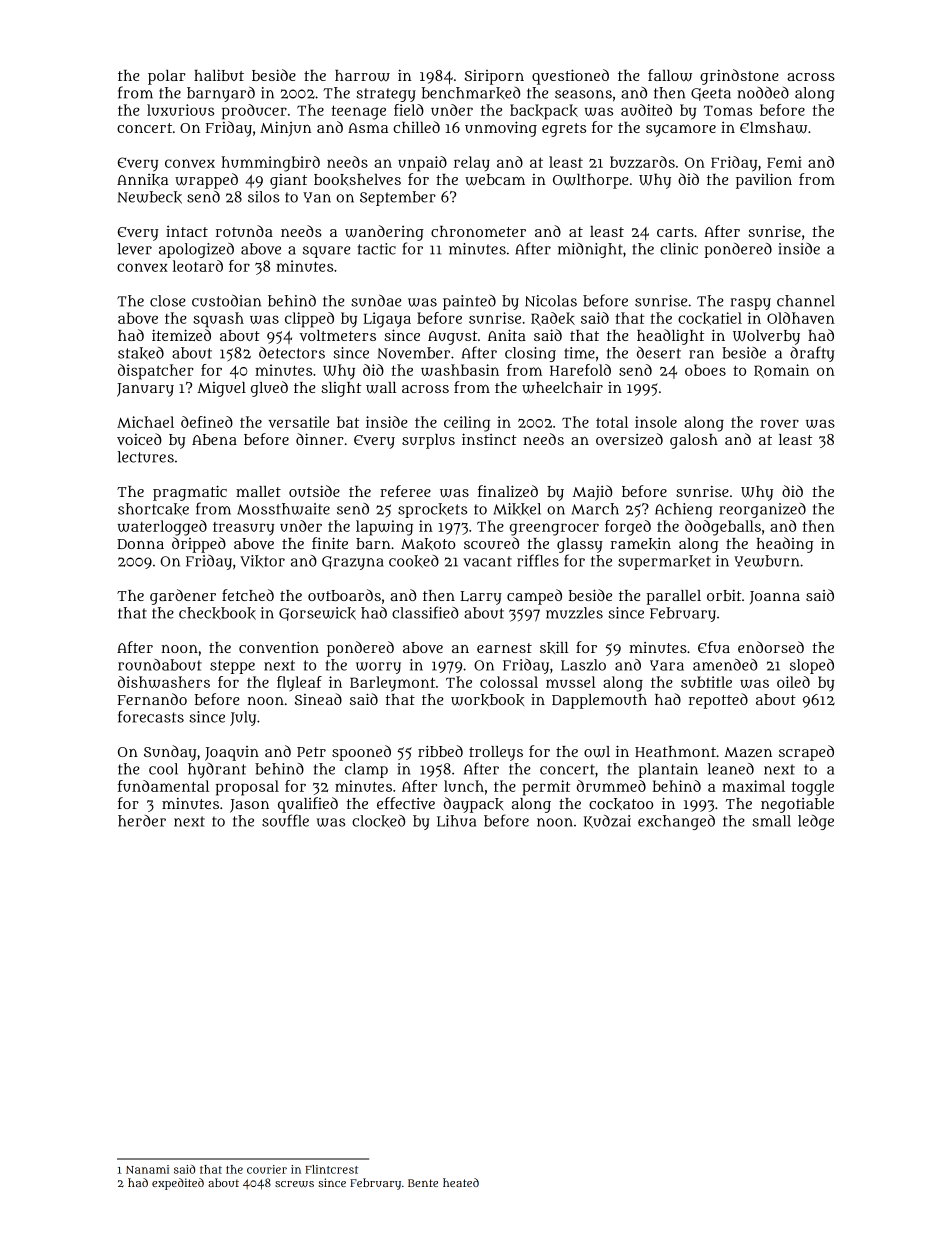  I want to click on expedited, so click(178, 1184).
